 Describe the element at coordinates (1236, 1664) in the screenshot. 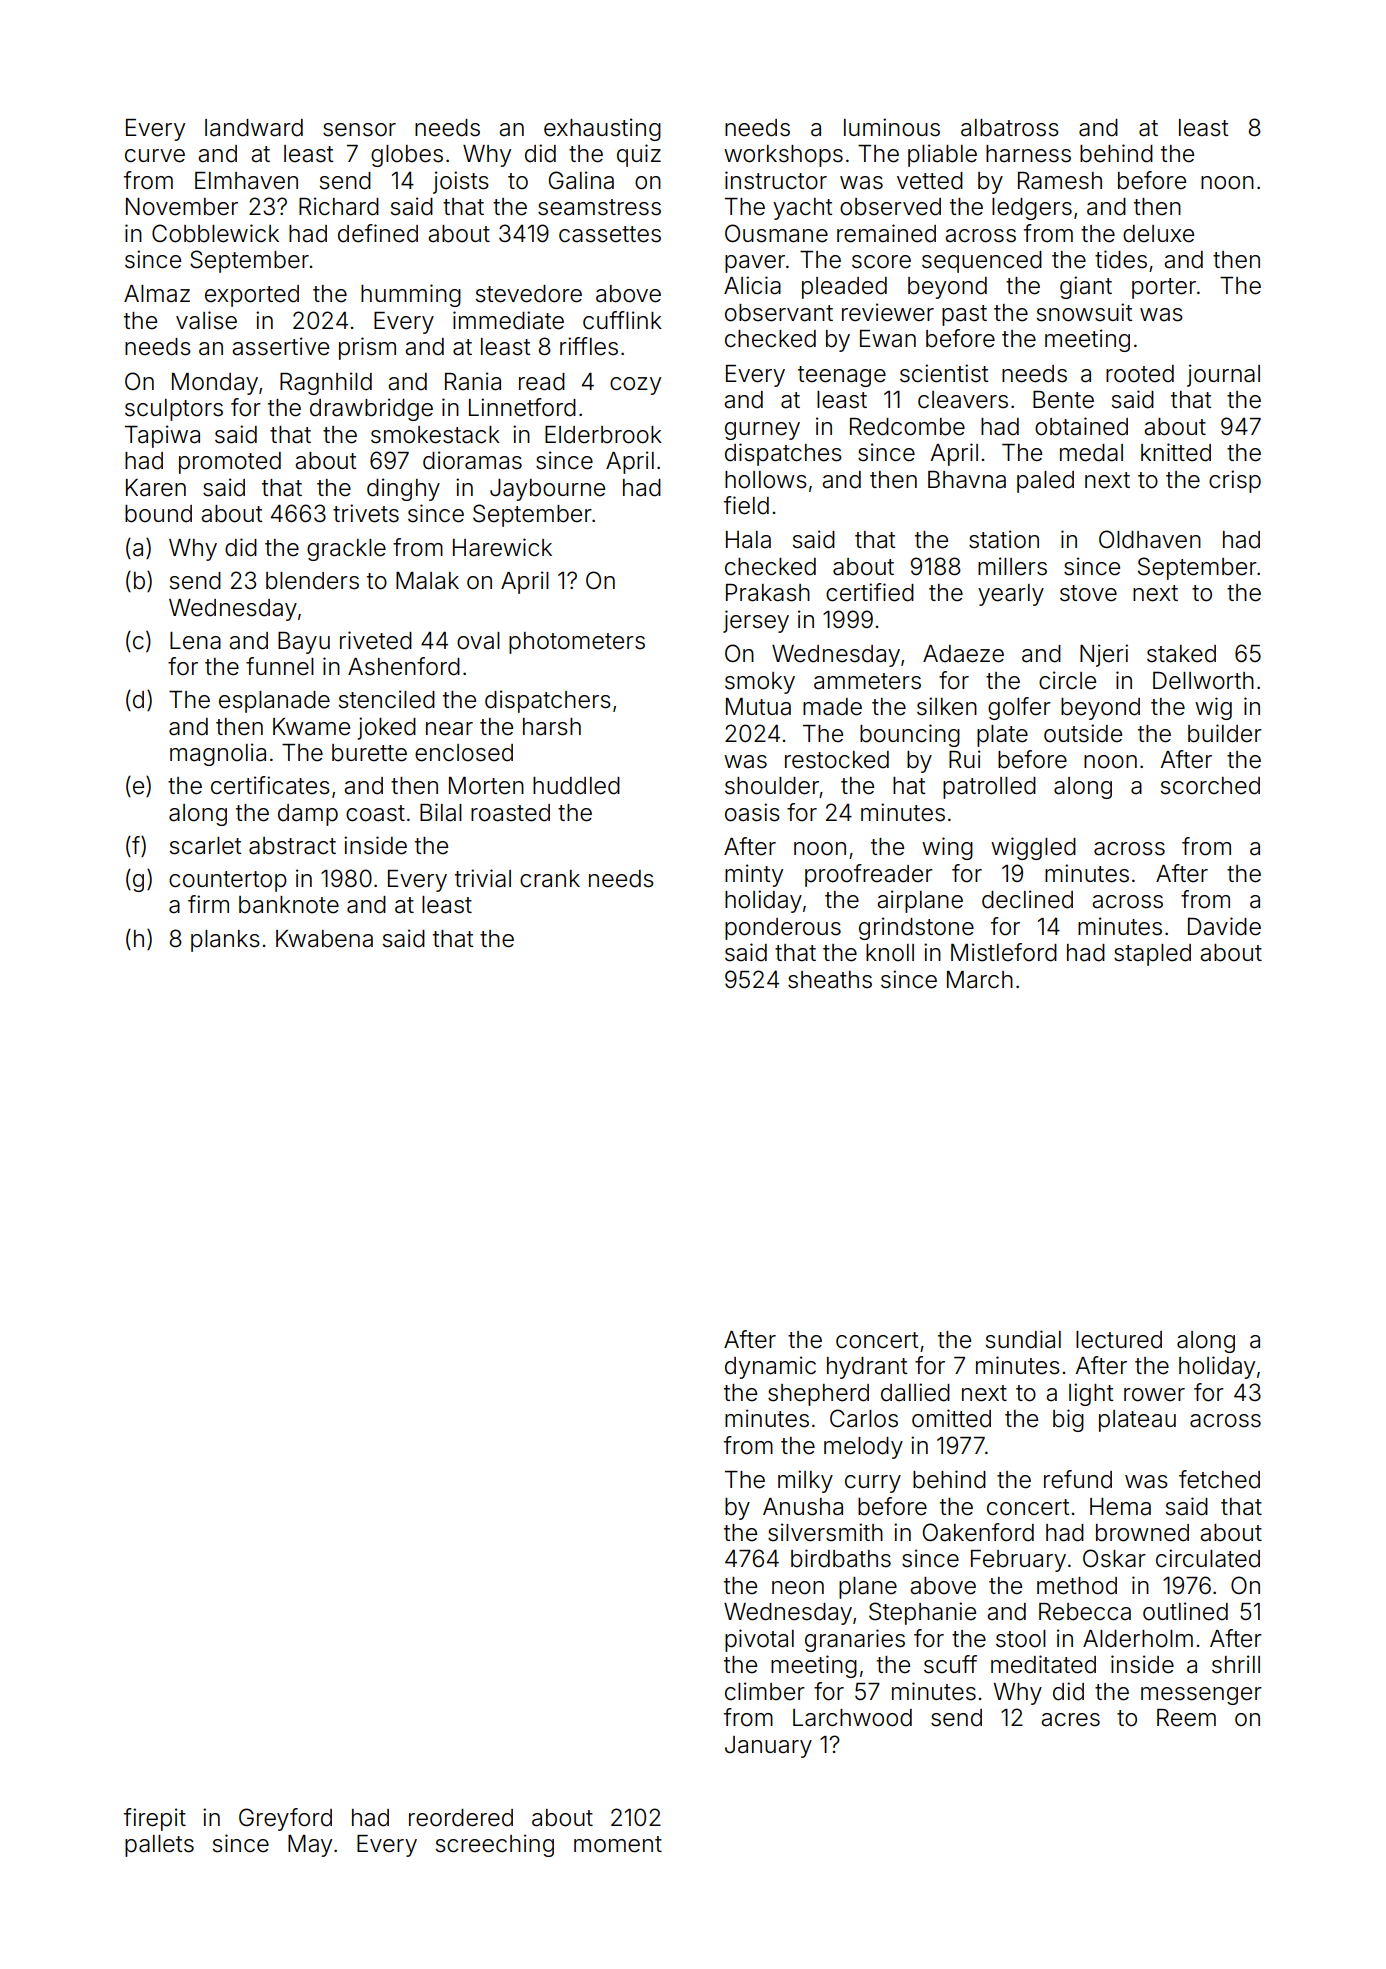

I see `shrill` at that location.
